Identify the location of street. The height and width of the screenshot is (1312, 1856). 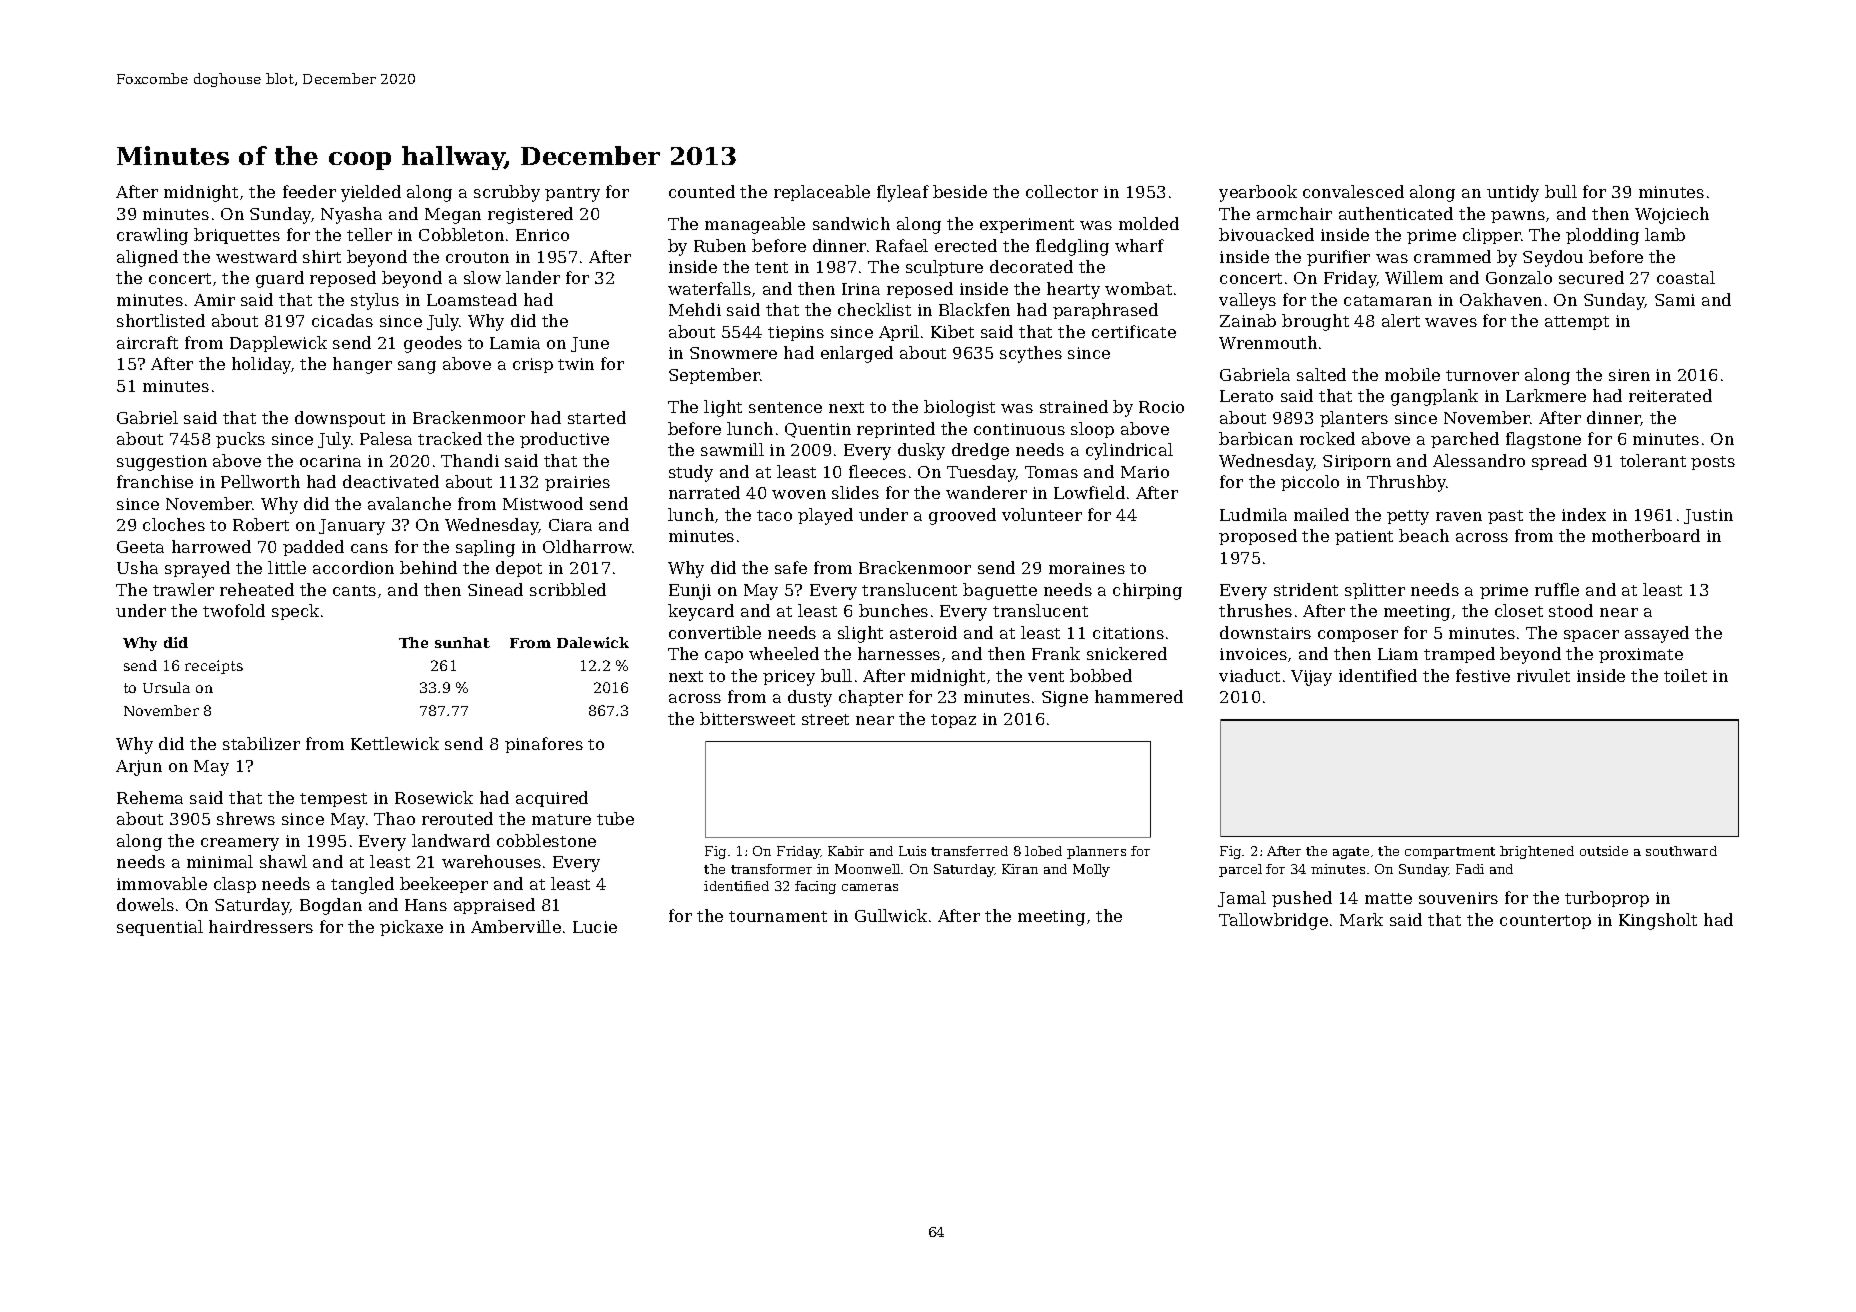
(825, 719).
